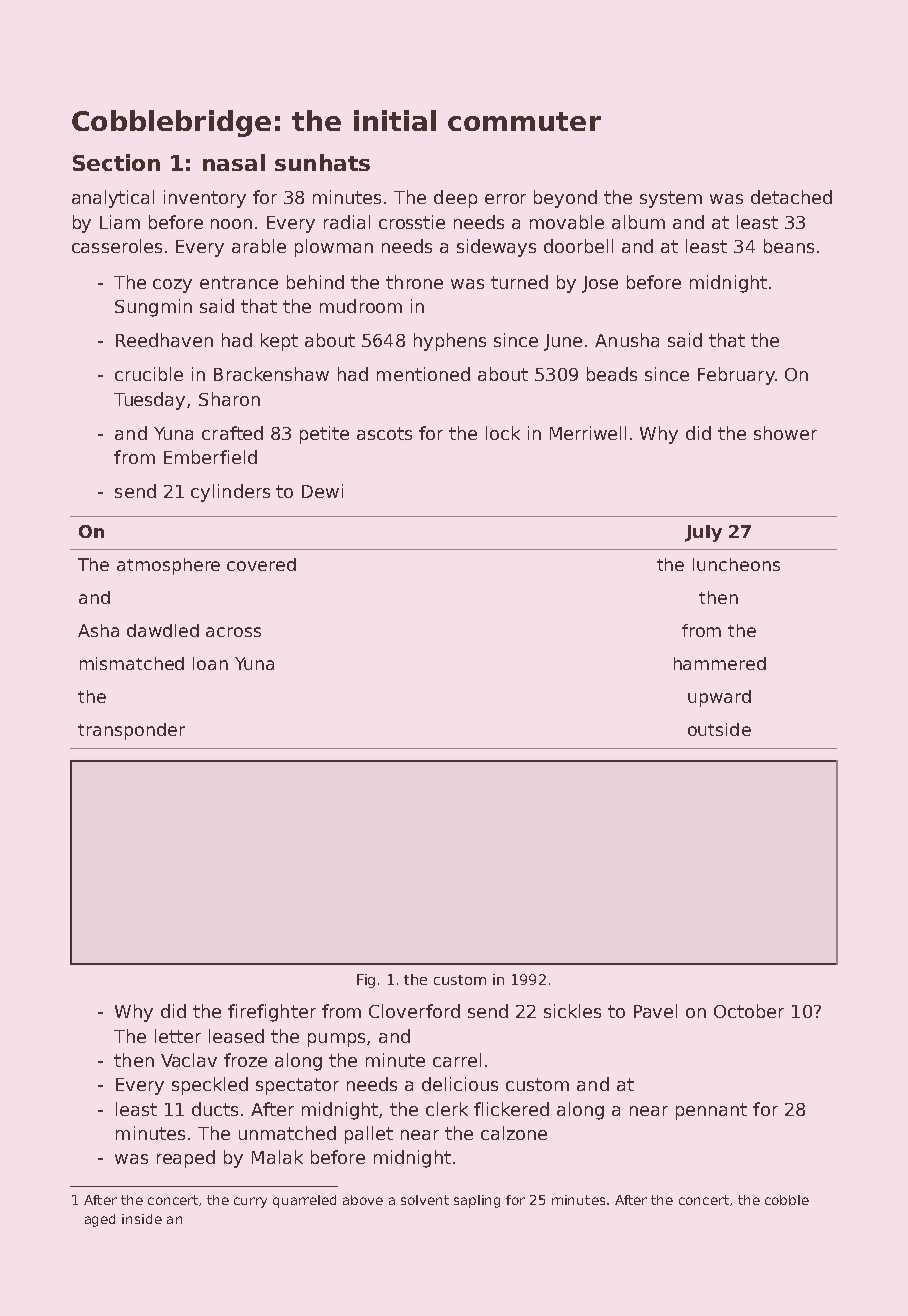 The image size is (908, 1316). What do you see at coordinates (234, 162) in the page?
I see `nasal` at bounding box center [234, 162].
